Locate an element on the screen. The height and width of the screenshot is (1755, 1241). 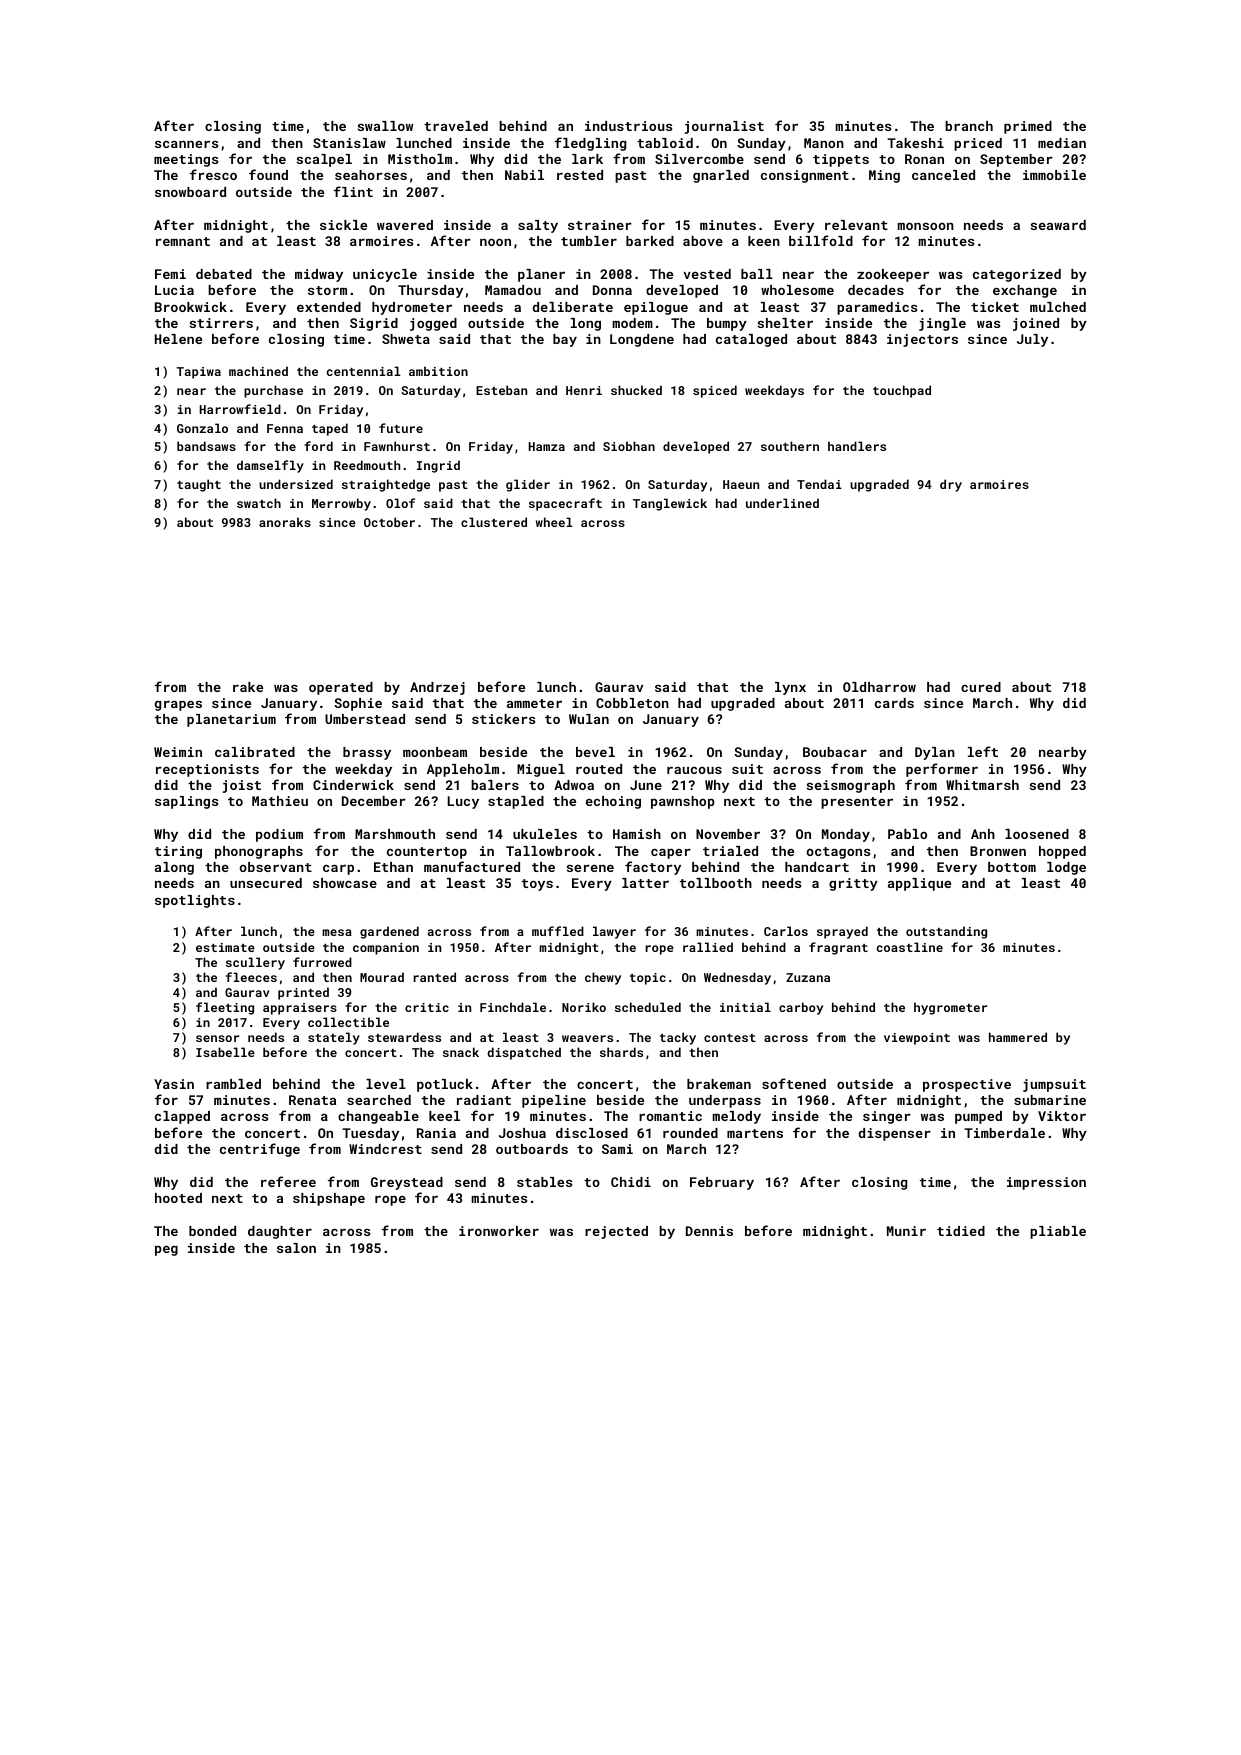
hopped is located at coordinates (1062, 852).
